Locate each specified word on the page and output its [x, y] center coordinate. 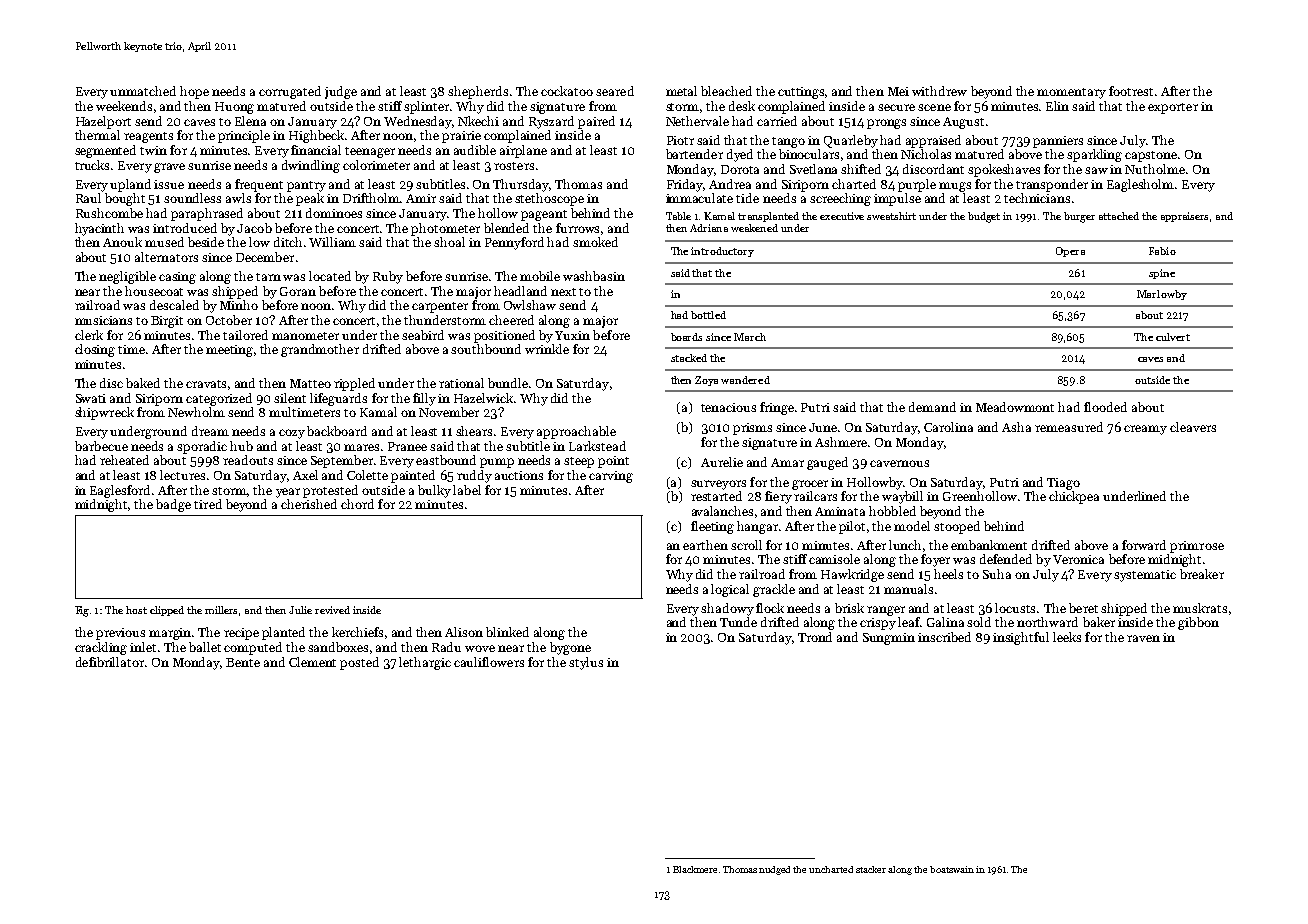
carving [611, 477]
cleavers [1193, 427]
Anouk [122, 242]
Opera [1070, 252]
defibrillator [110, 662]
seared [615, 91]
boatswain [952, 869]
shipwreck [104, 413]
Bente [243, 662]
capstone [1151, 156]
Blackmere [695, 869]
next [563, 292]
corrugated [290, 92]
